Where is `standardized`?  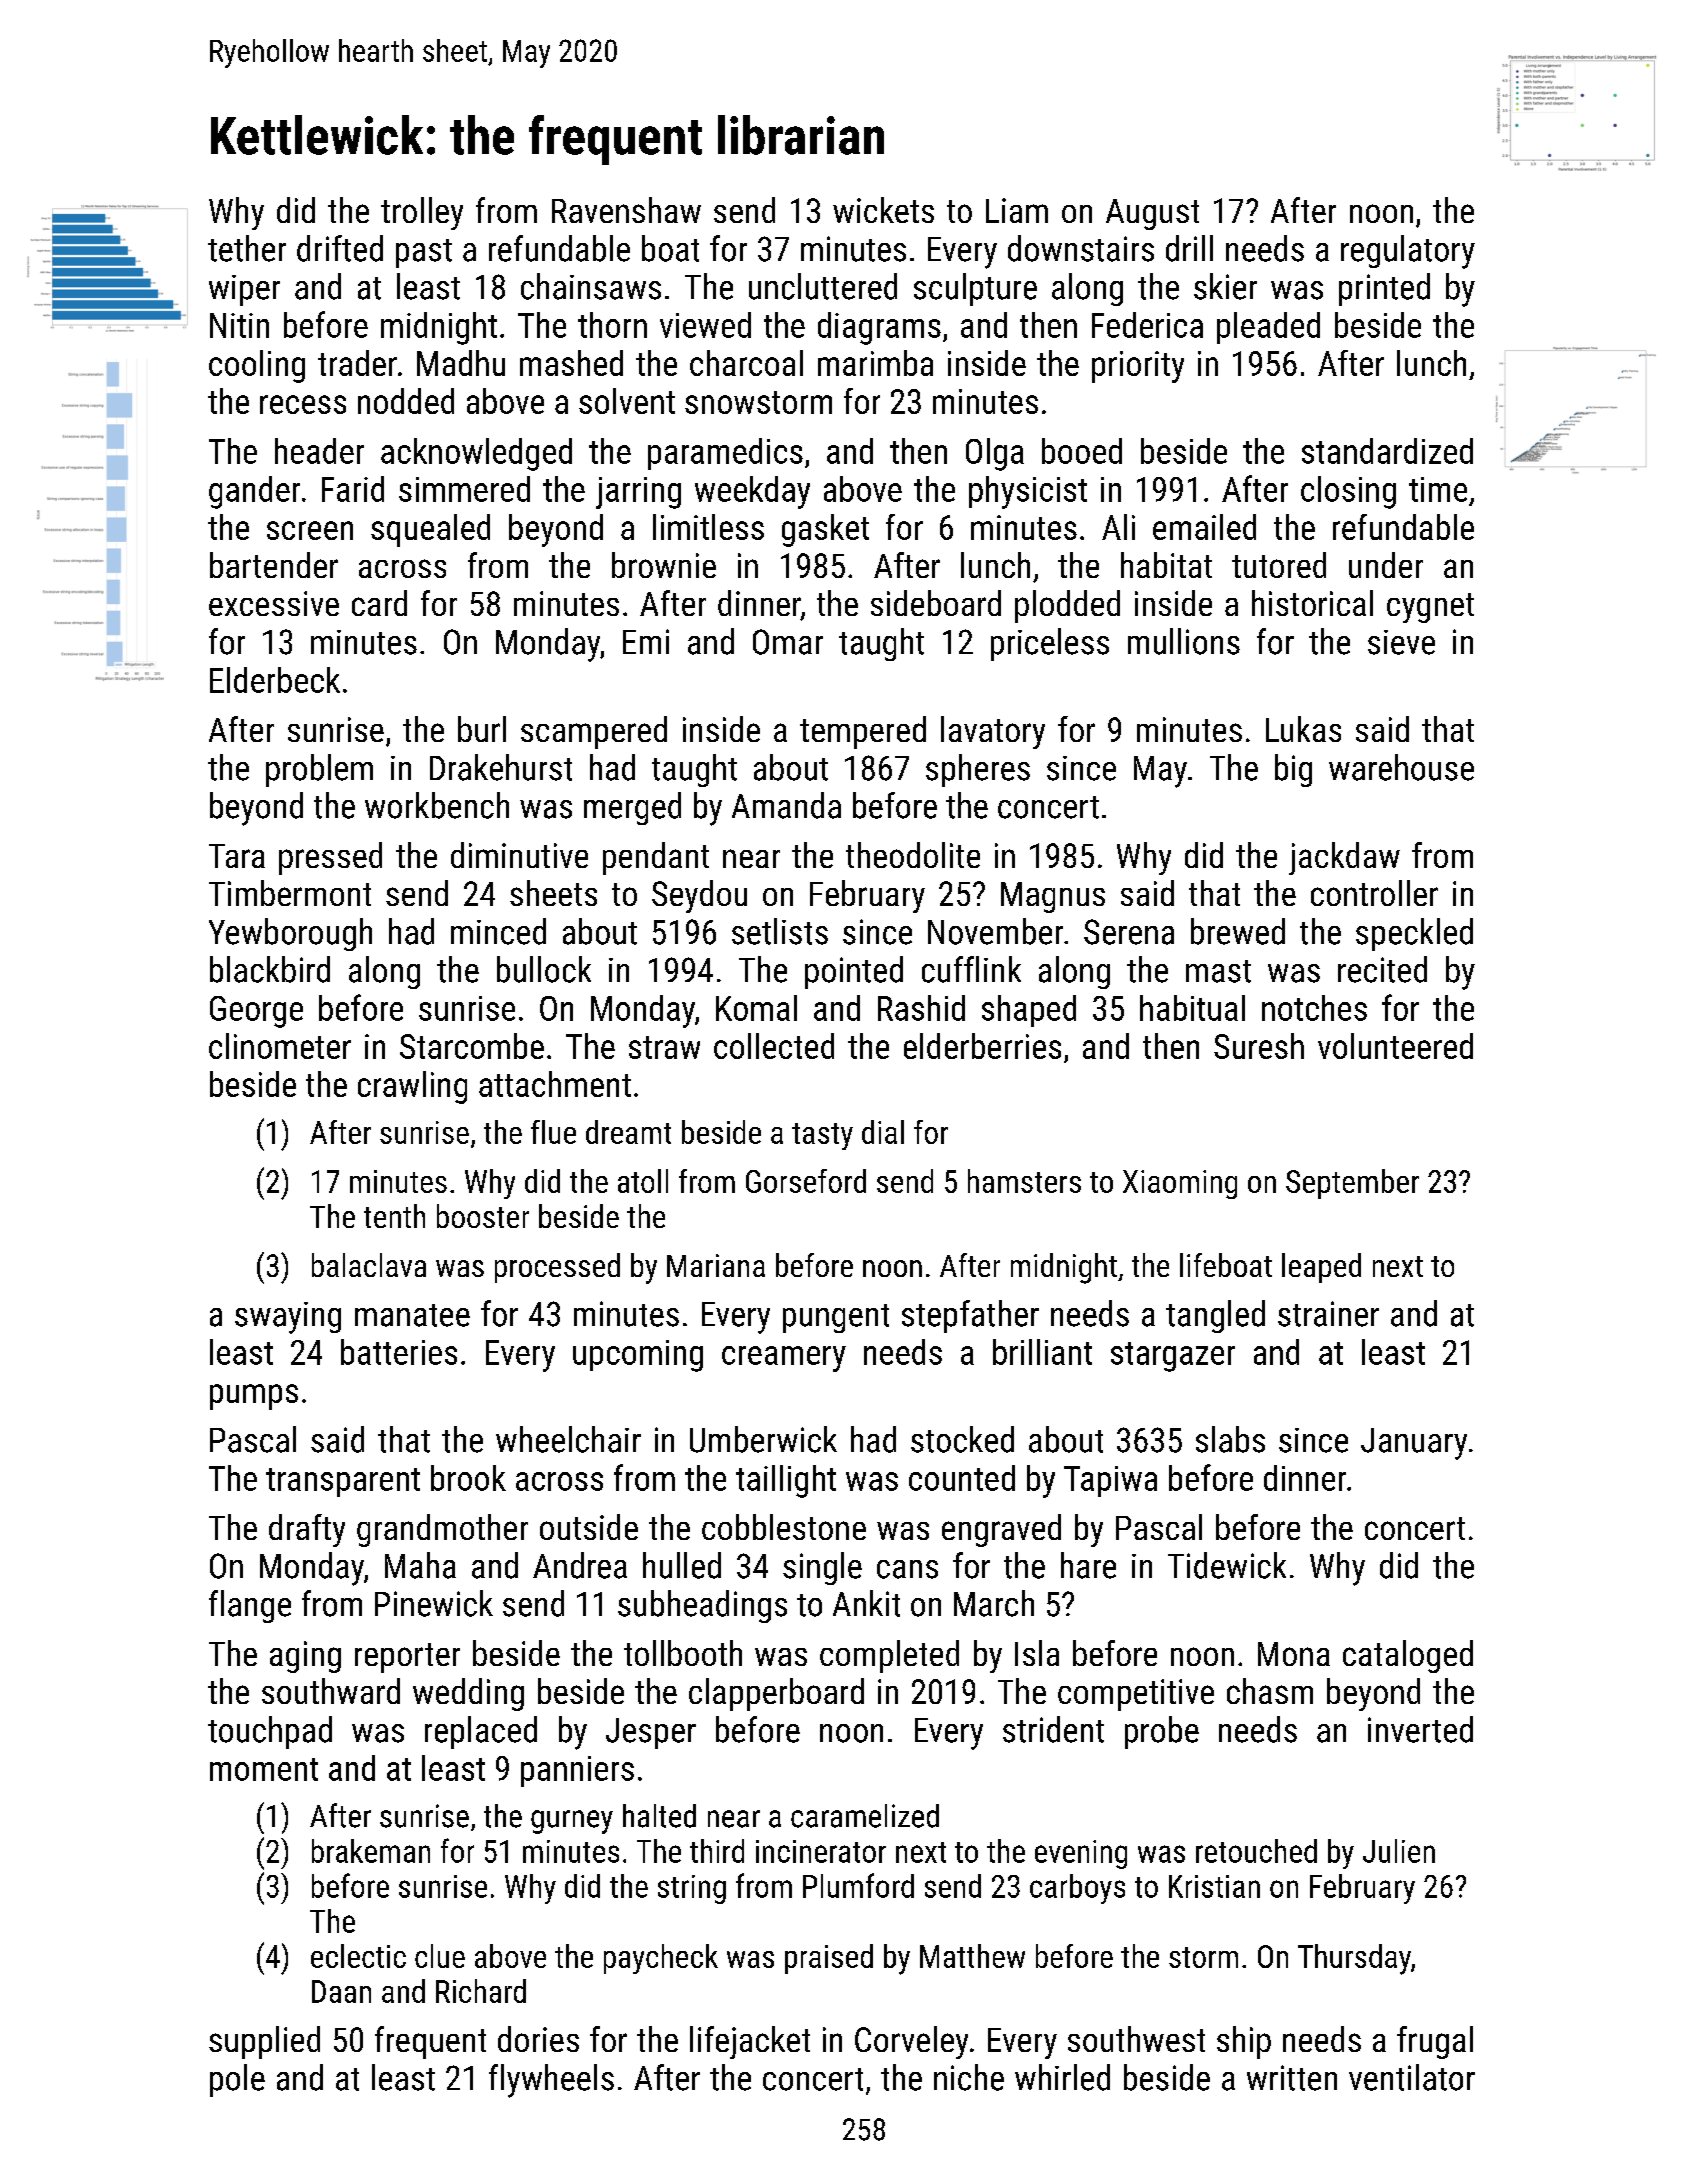
standardized is located at coordinates (1387, 451).
